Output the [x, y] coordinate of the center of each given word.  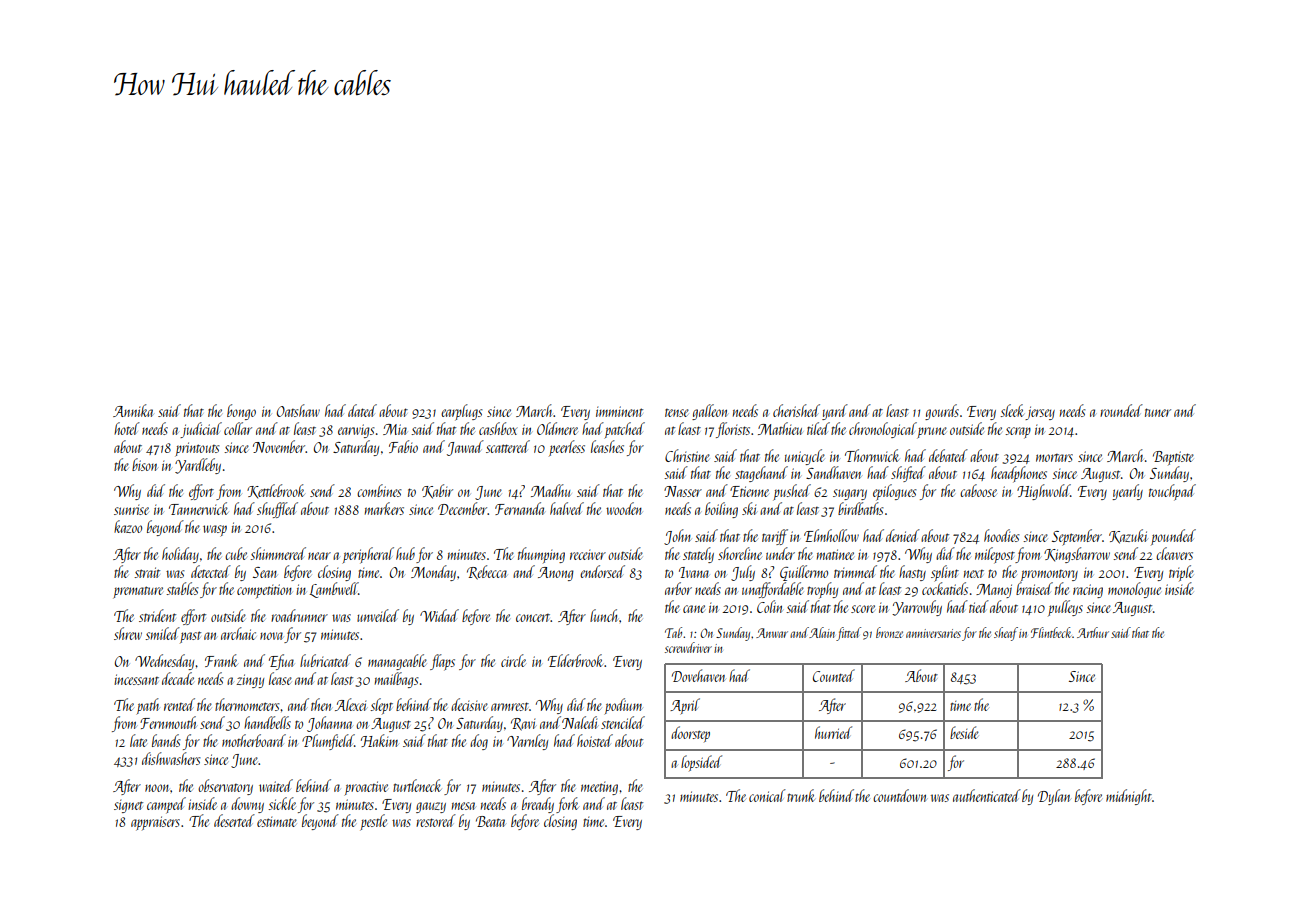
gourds [942, 412]
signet [128, 806]
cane [694, 609]
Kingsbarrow [1077, 555]
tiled [818, 428]
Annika [133, 410]
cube [236, 553]
